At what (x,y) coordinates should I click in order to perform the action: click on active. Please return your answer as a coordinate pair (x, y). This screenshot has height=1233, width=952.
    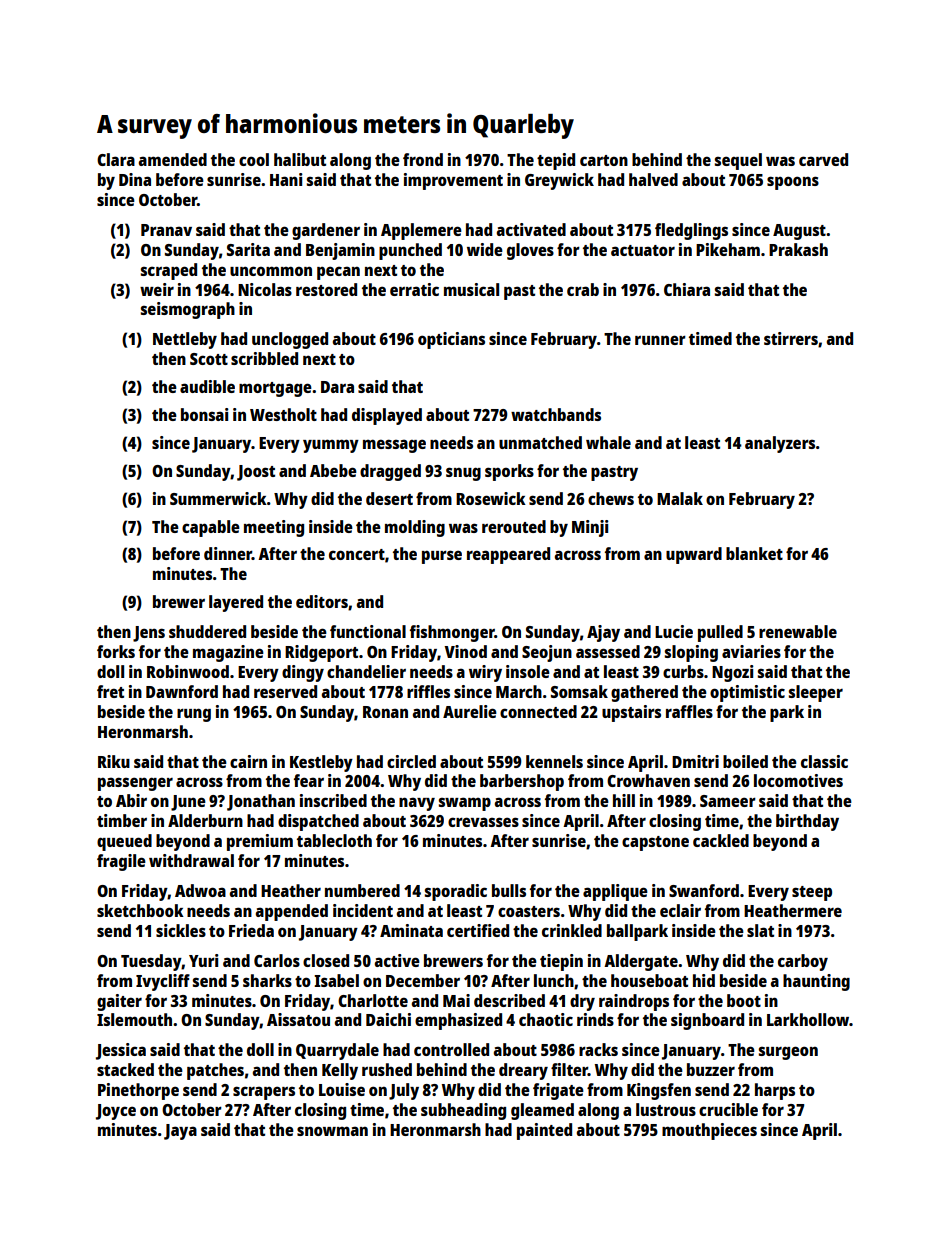
    Looking at the image, I should click on (397, 960).
